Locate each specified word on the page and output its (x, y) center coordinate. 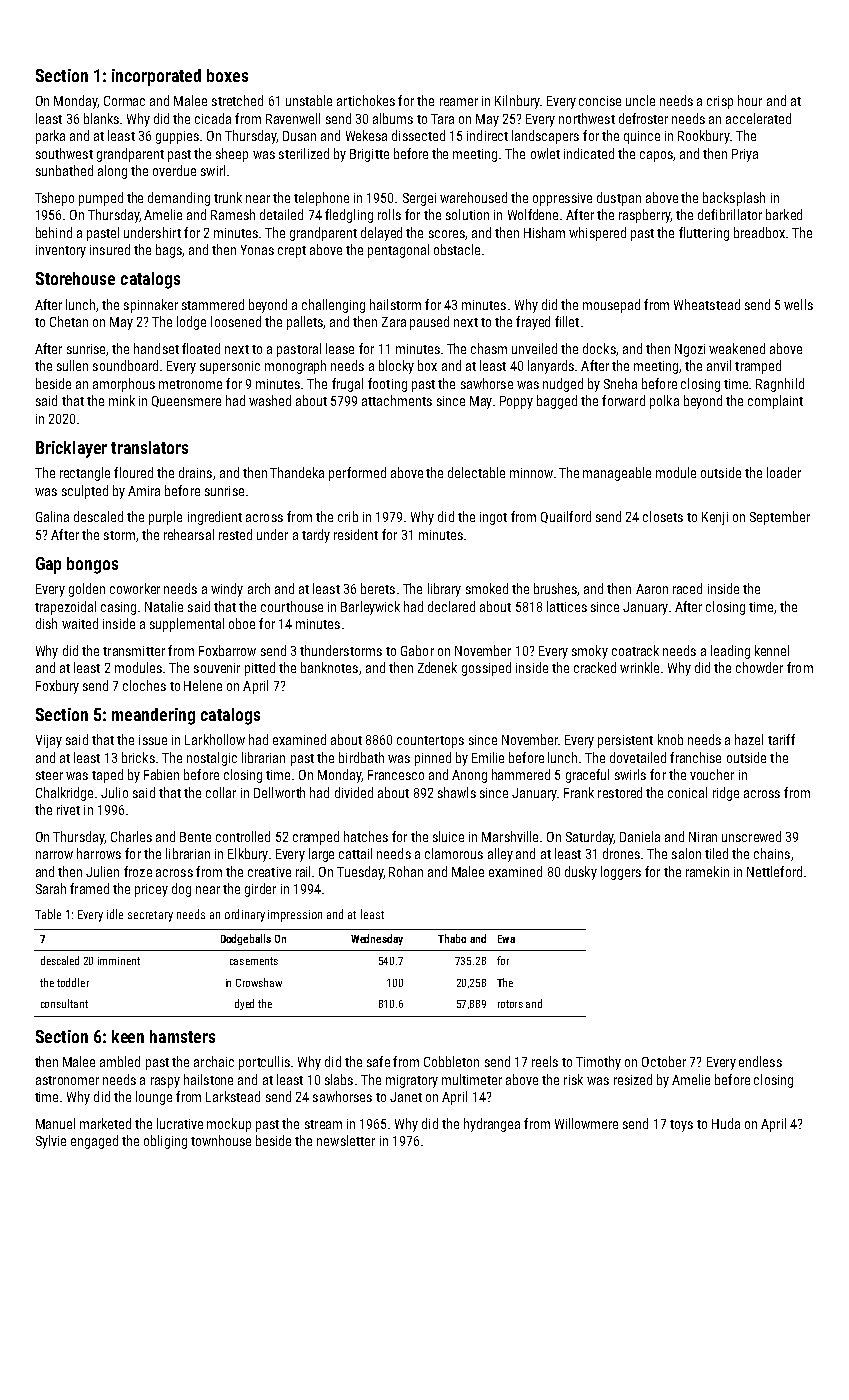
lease (340, 348)
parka (50, 137)
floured (133, 472)
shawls (457, 792)
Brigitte (369, 155)
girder (260, 890)
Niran (703, 837)
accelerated (758, 118)
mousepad (611, 306)
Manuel (55, 1123)
